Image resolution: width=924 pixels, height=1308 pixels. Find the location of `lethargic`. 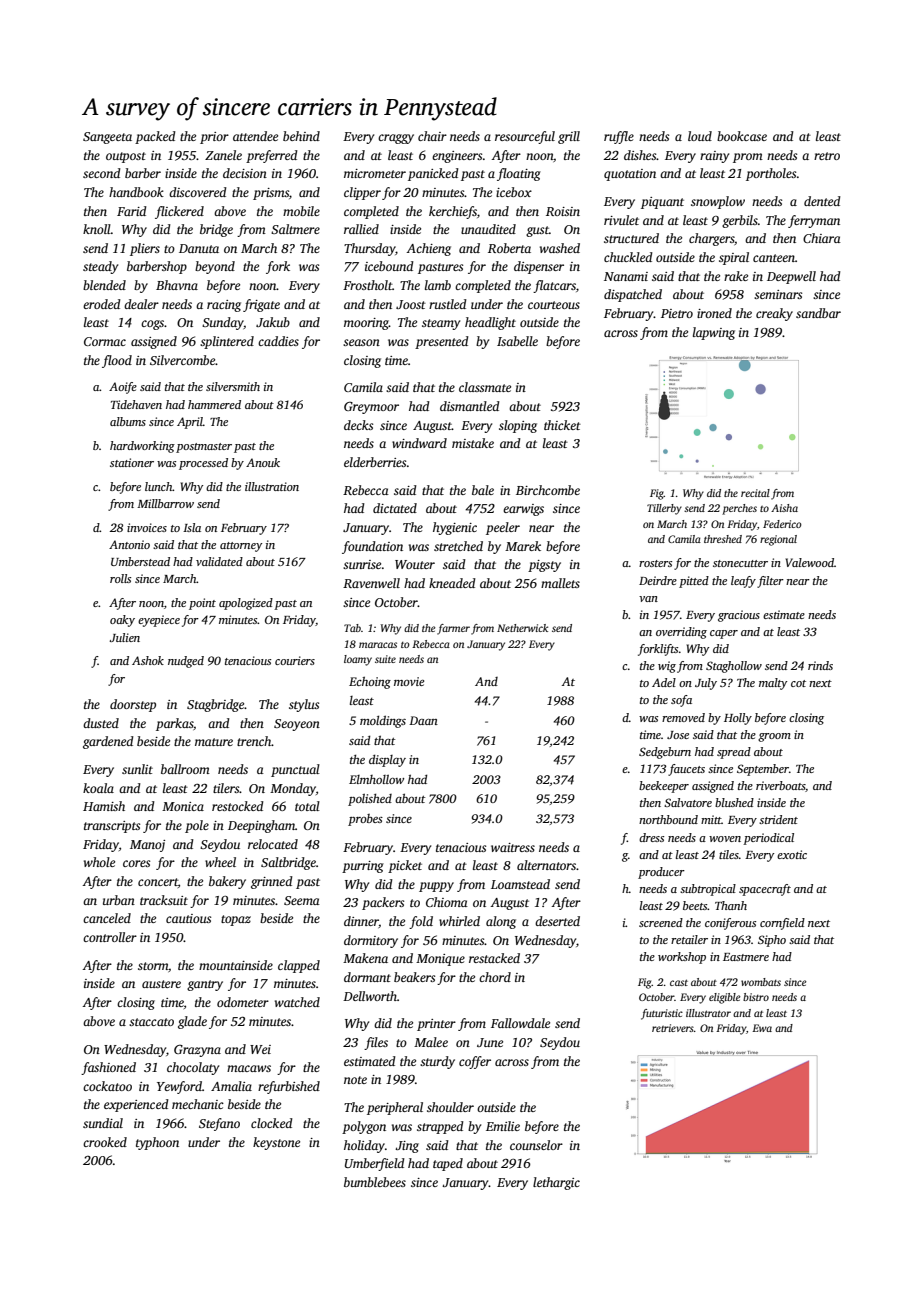

lethargic is located at coordinates (556, 1183).
